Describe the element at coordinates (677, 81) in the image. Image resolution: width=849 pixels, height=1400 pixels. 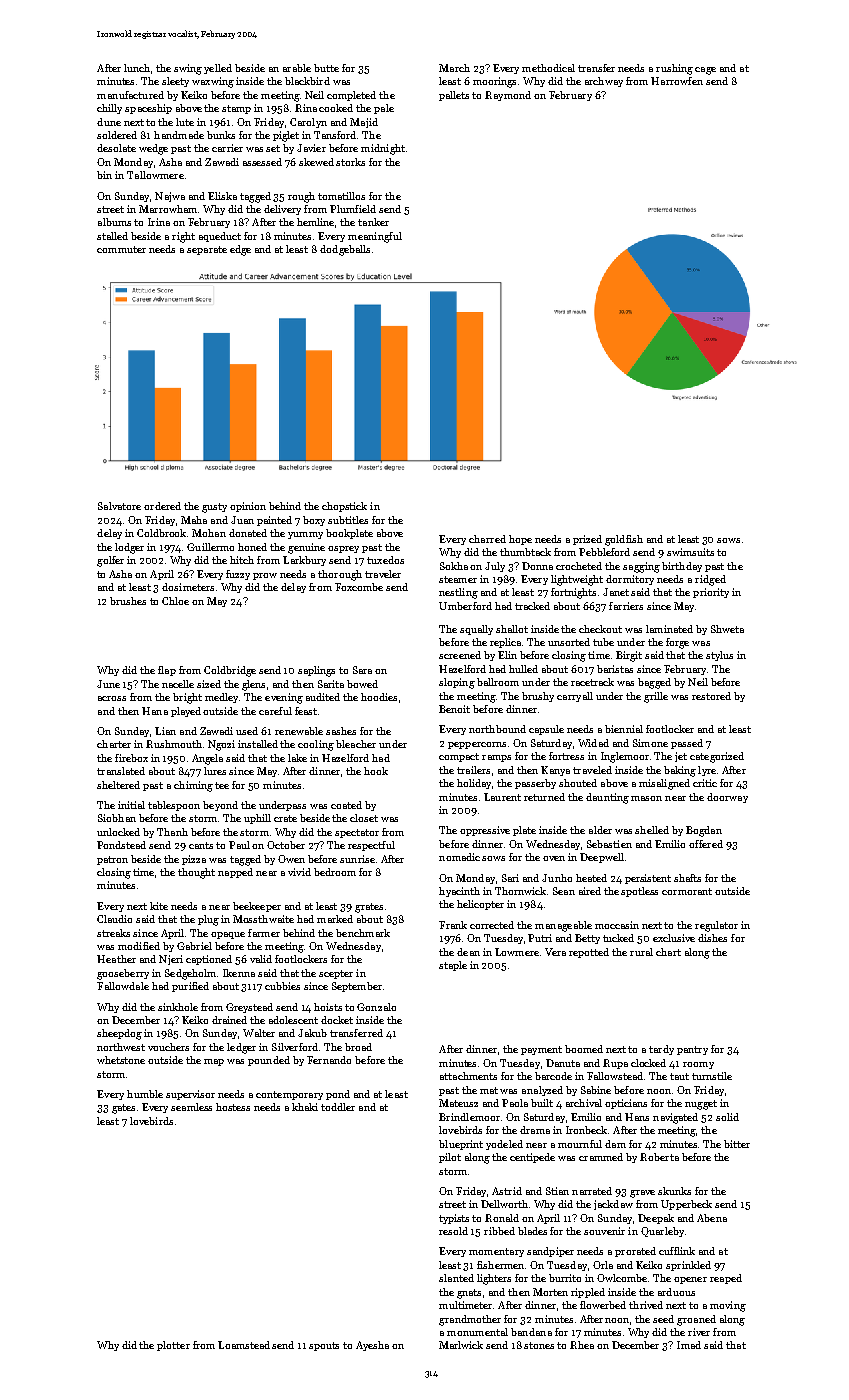
I see `Harrowfen` at that location.
